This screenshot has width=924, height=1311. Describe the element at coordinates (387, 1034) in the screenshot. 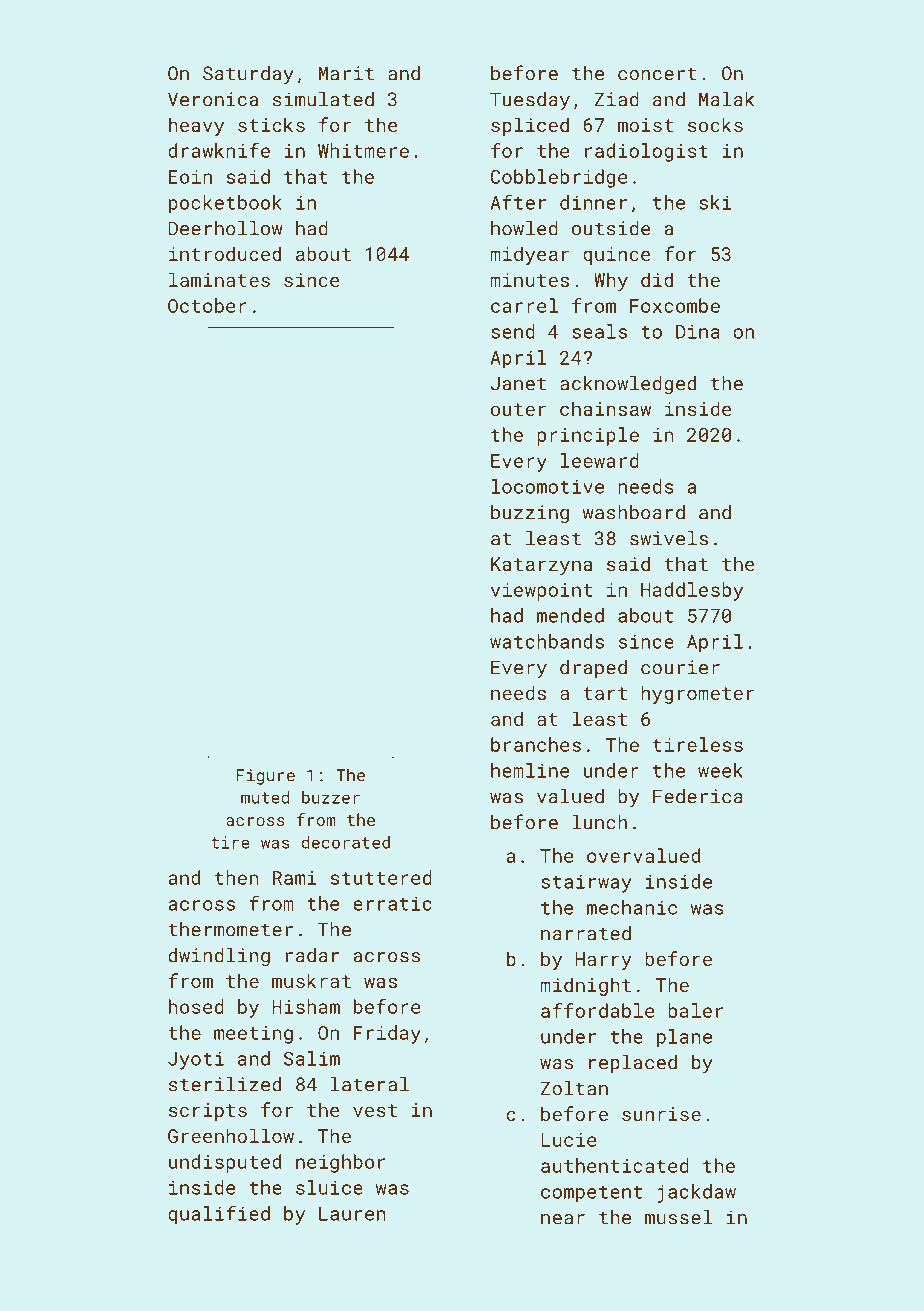

I see `Friday` at that location.
